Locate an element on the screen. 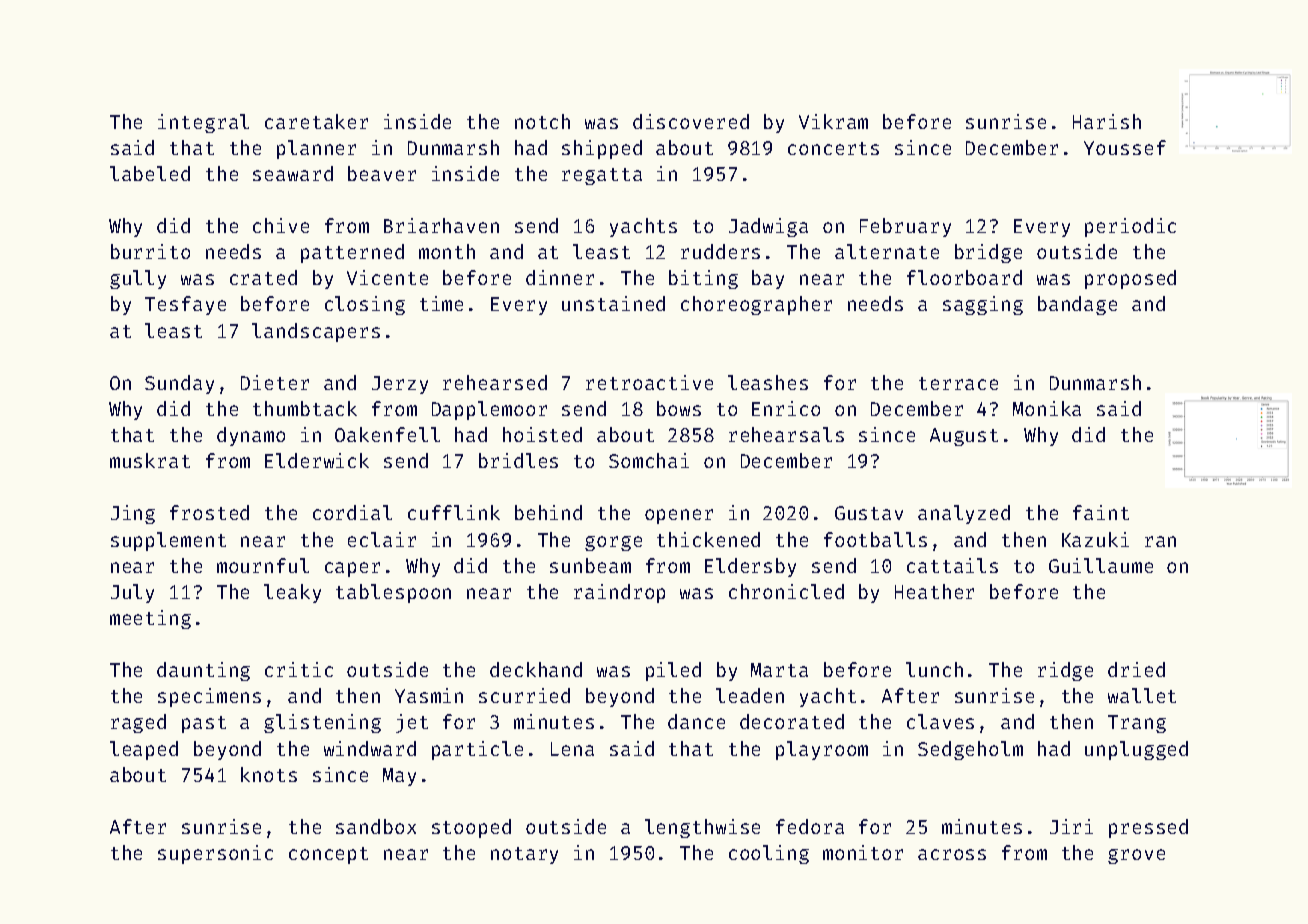 Image resolution: width=1308 pixels, height=924 pixels. supplement is located at coordinates (168, 541).
